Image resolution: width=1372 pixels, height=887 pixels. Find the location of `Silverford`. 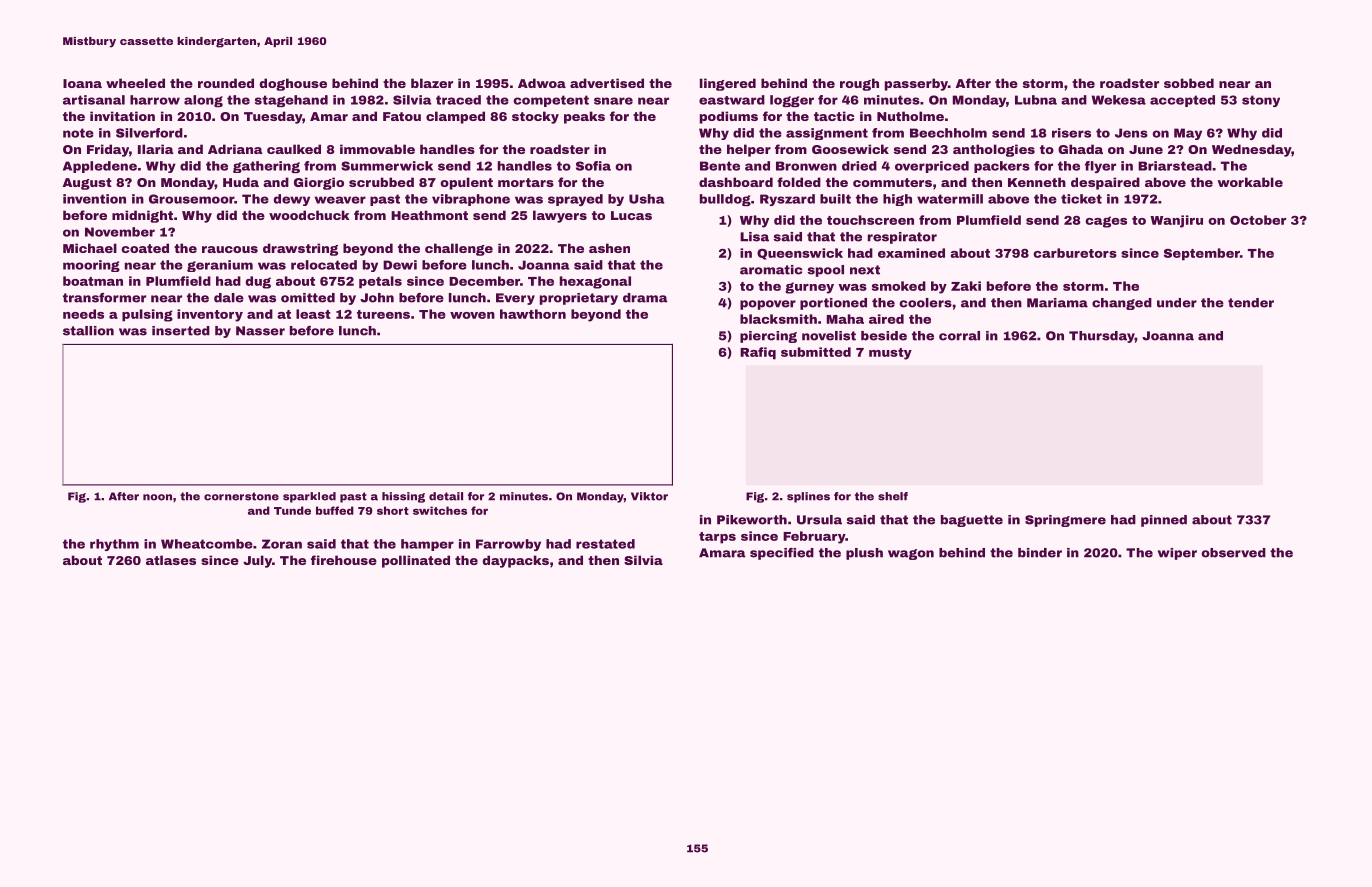

Silverford is located at coordinates (149, 133).
